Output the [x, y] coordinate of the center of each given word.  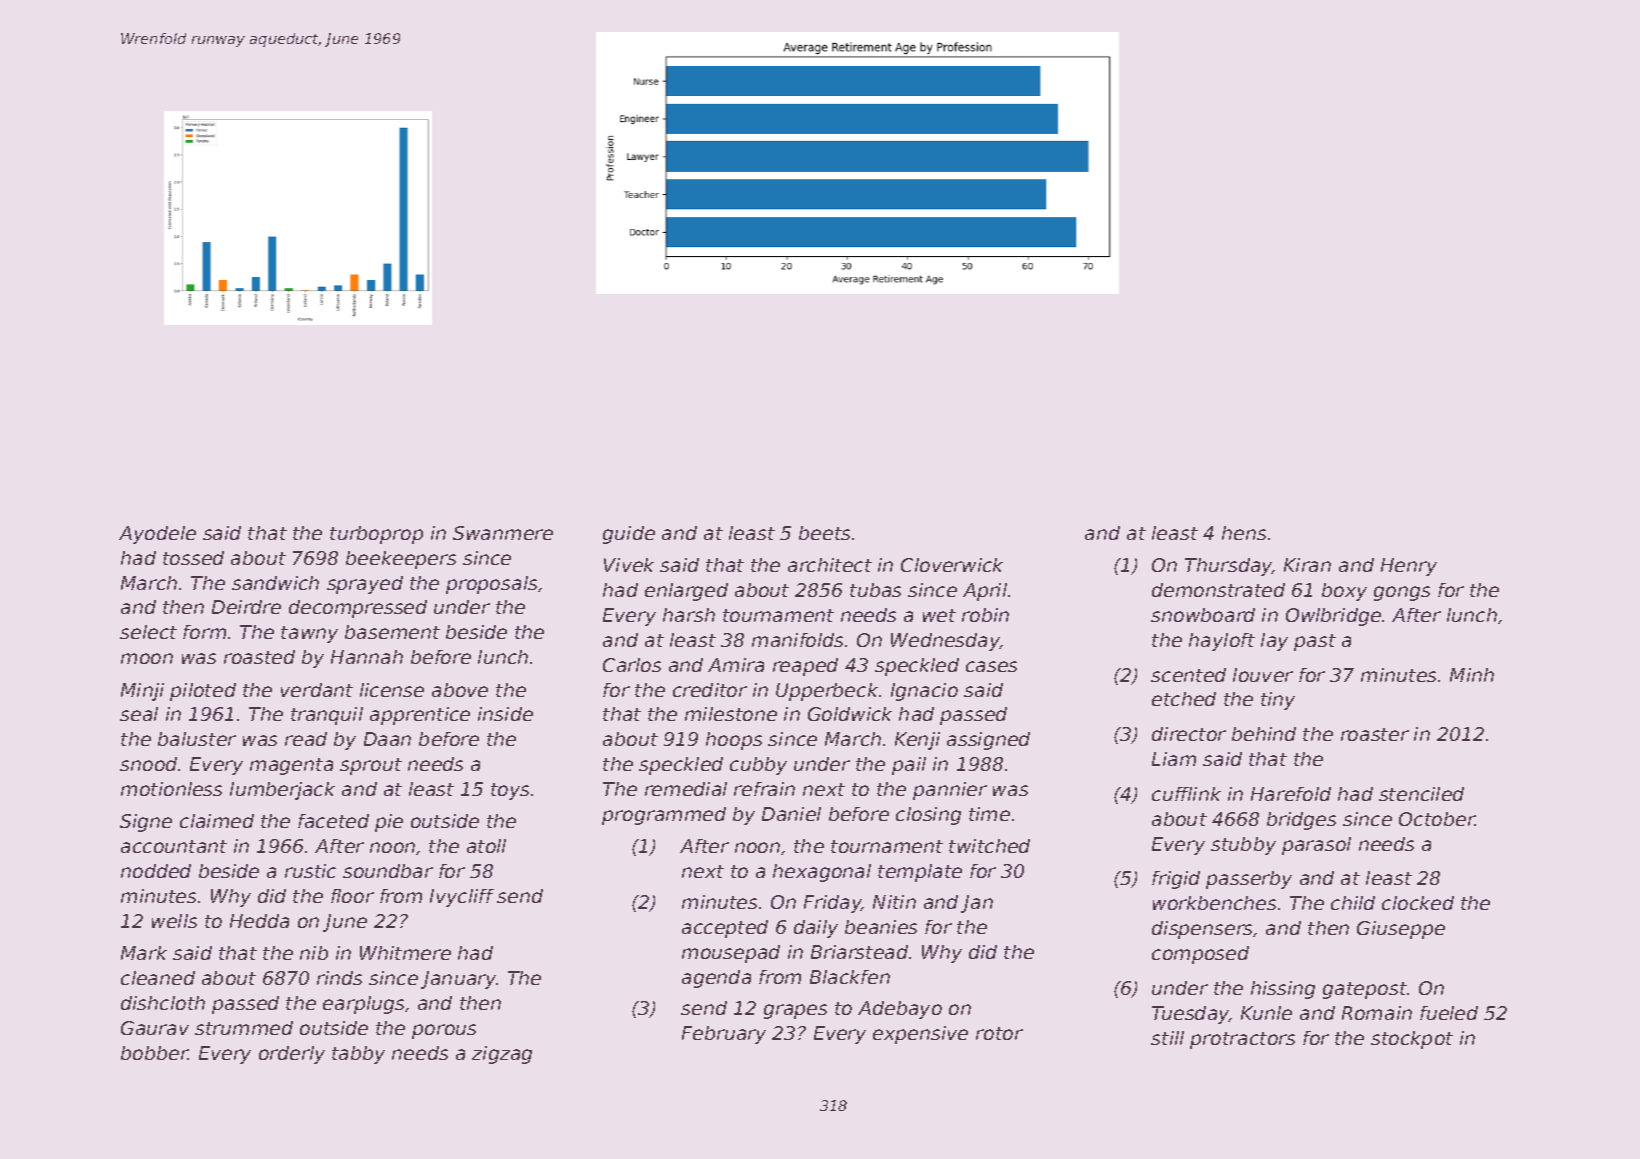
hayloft [1222, 642]
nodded [156, 871]
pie [389, 823]
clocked [1418, 903]
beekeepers [401, 560]
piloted [203, 692]
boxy [1344, 592]
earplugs [363, 1005]
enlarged [686, 592]
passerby [1249, 880]
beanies [881, 927]
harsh [689, 615]
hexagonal [822, 873]
